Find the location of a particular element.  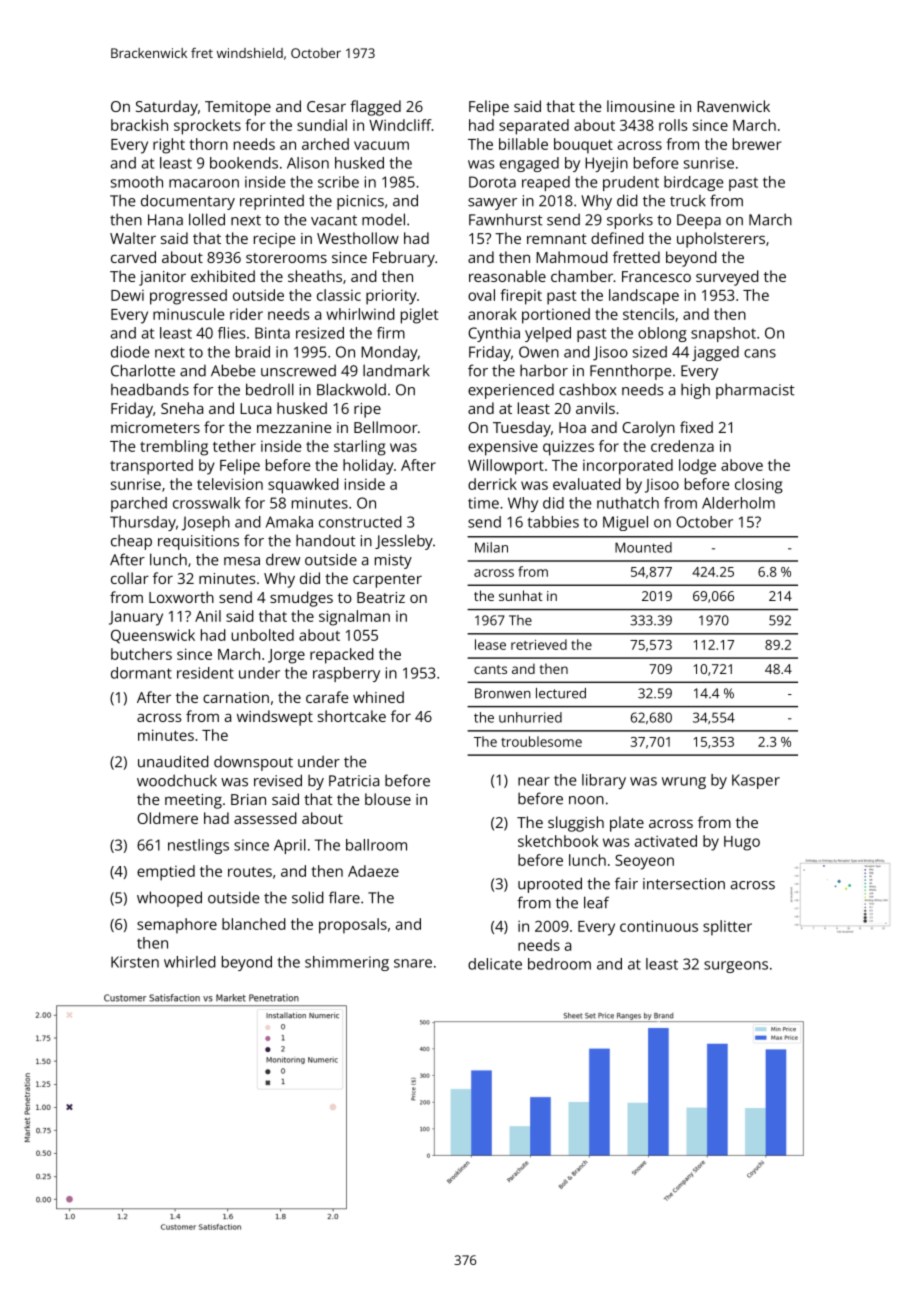

Cynthia is located at coordinates (494, 334).
